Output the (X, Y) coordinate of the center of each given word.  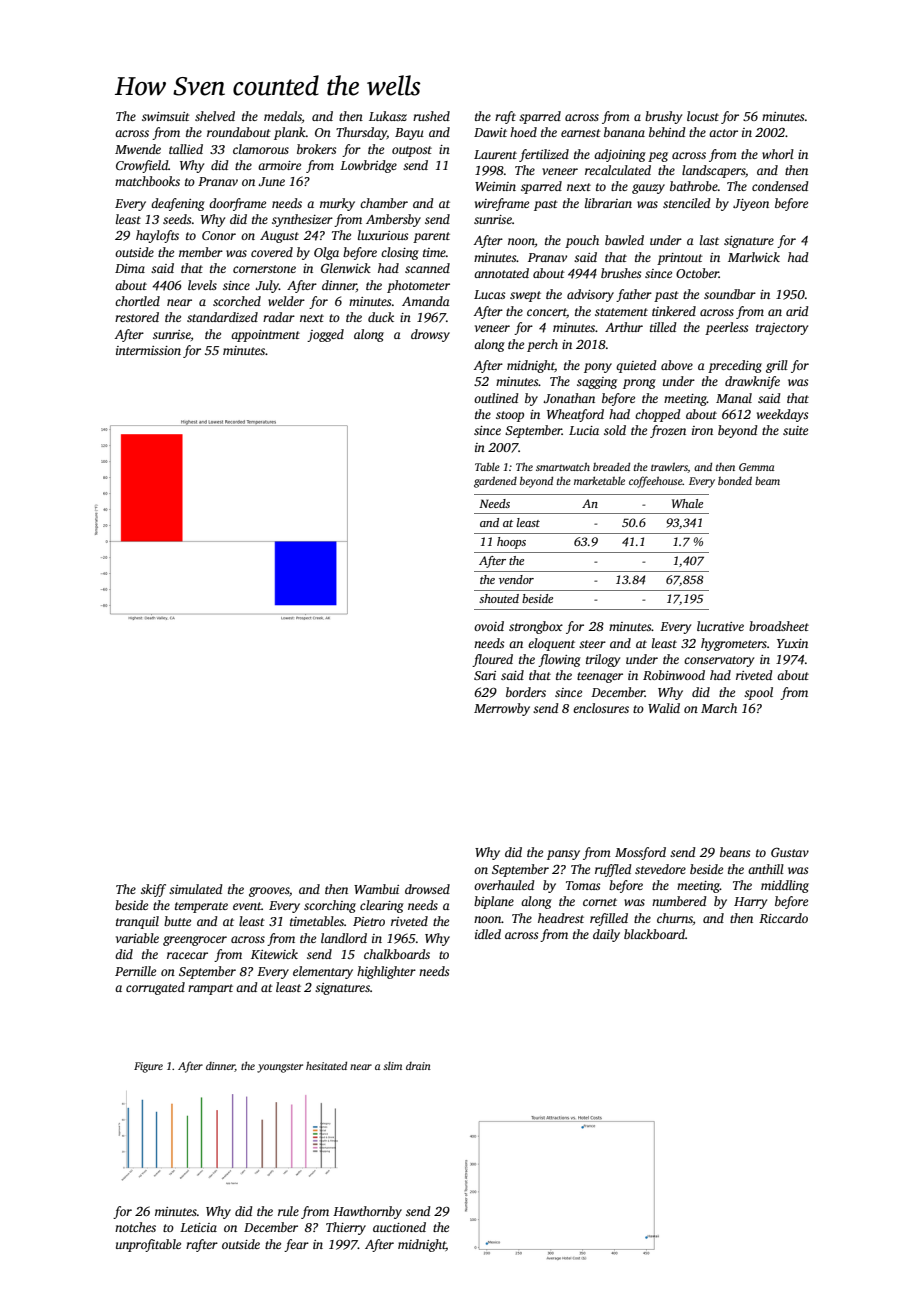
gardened (495, 482)
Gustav (790, 852)
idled (488, 934)
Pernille (135, 971)
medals (283, 116)
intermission (148, 350)
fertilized (544, 155)
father (634, 295)
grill (777, 366)
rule (288, 1211)
